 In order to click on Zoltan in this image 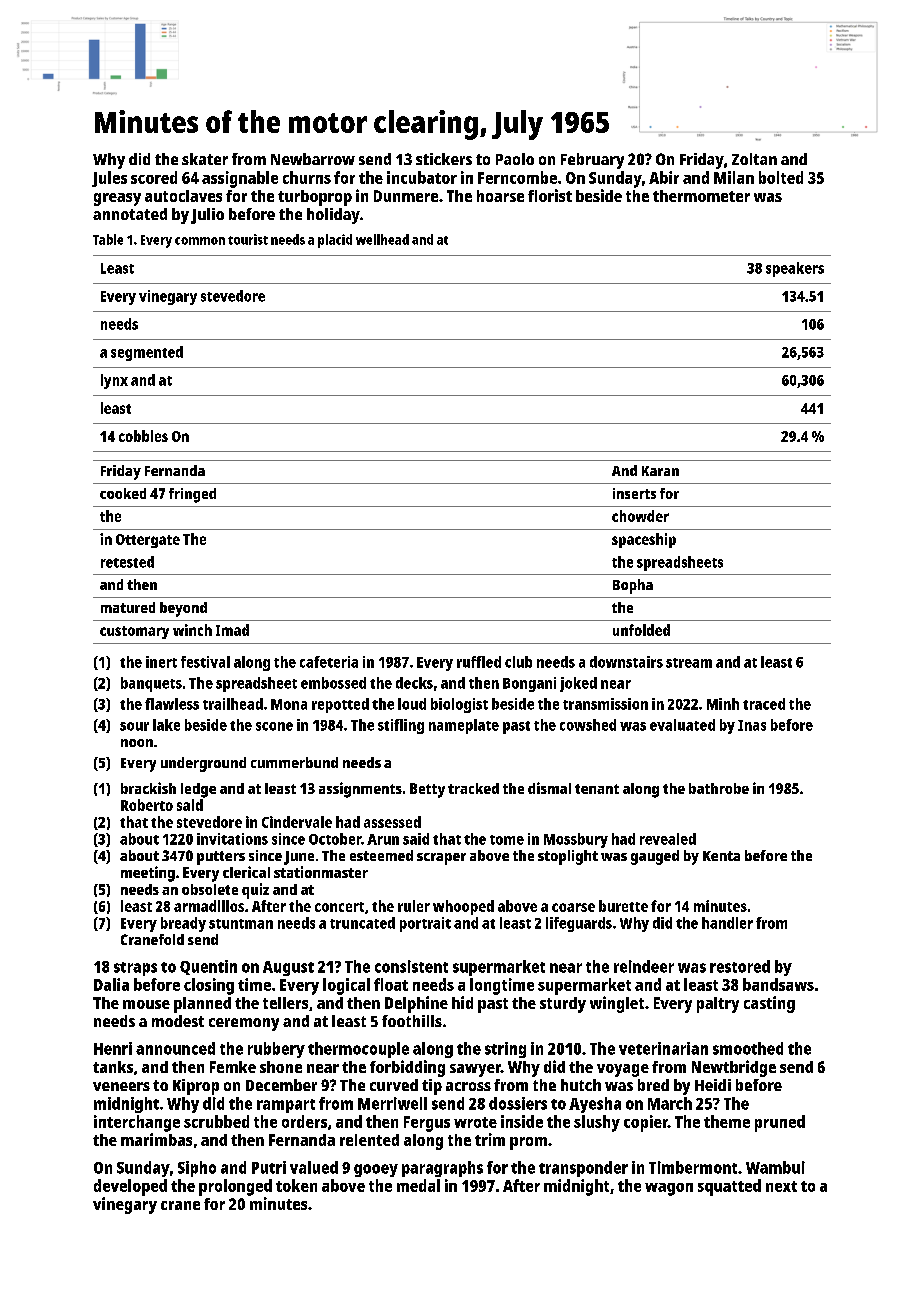, I will do `click(754, 159)`.
